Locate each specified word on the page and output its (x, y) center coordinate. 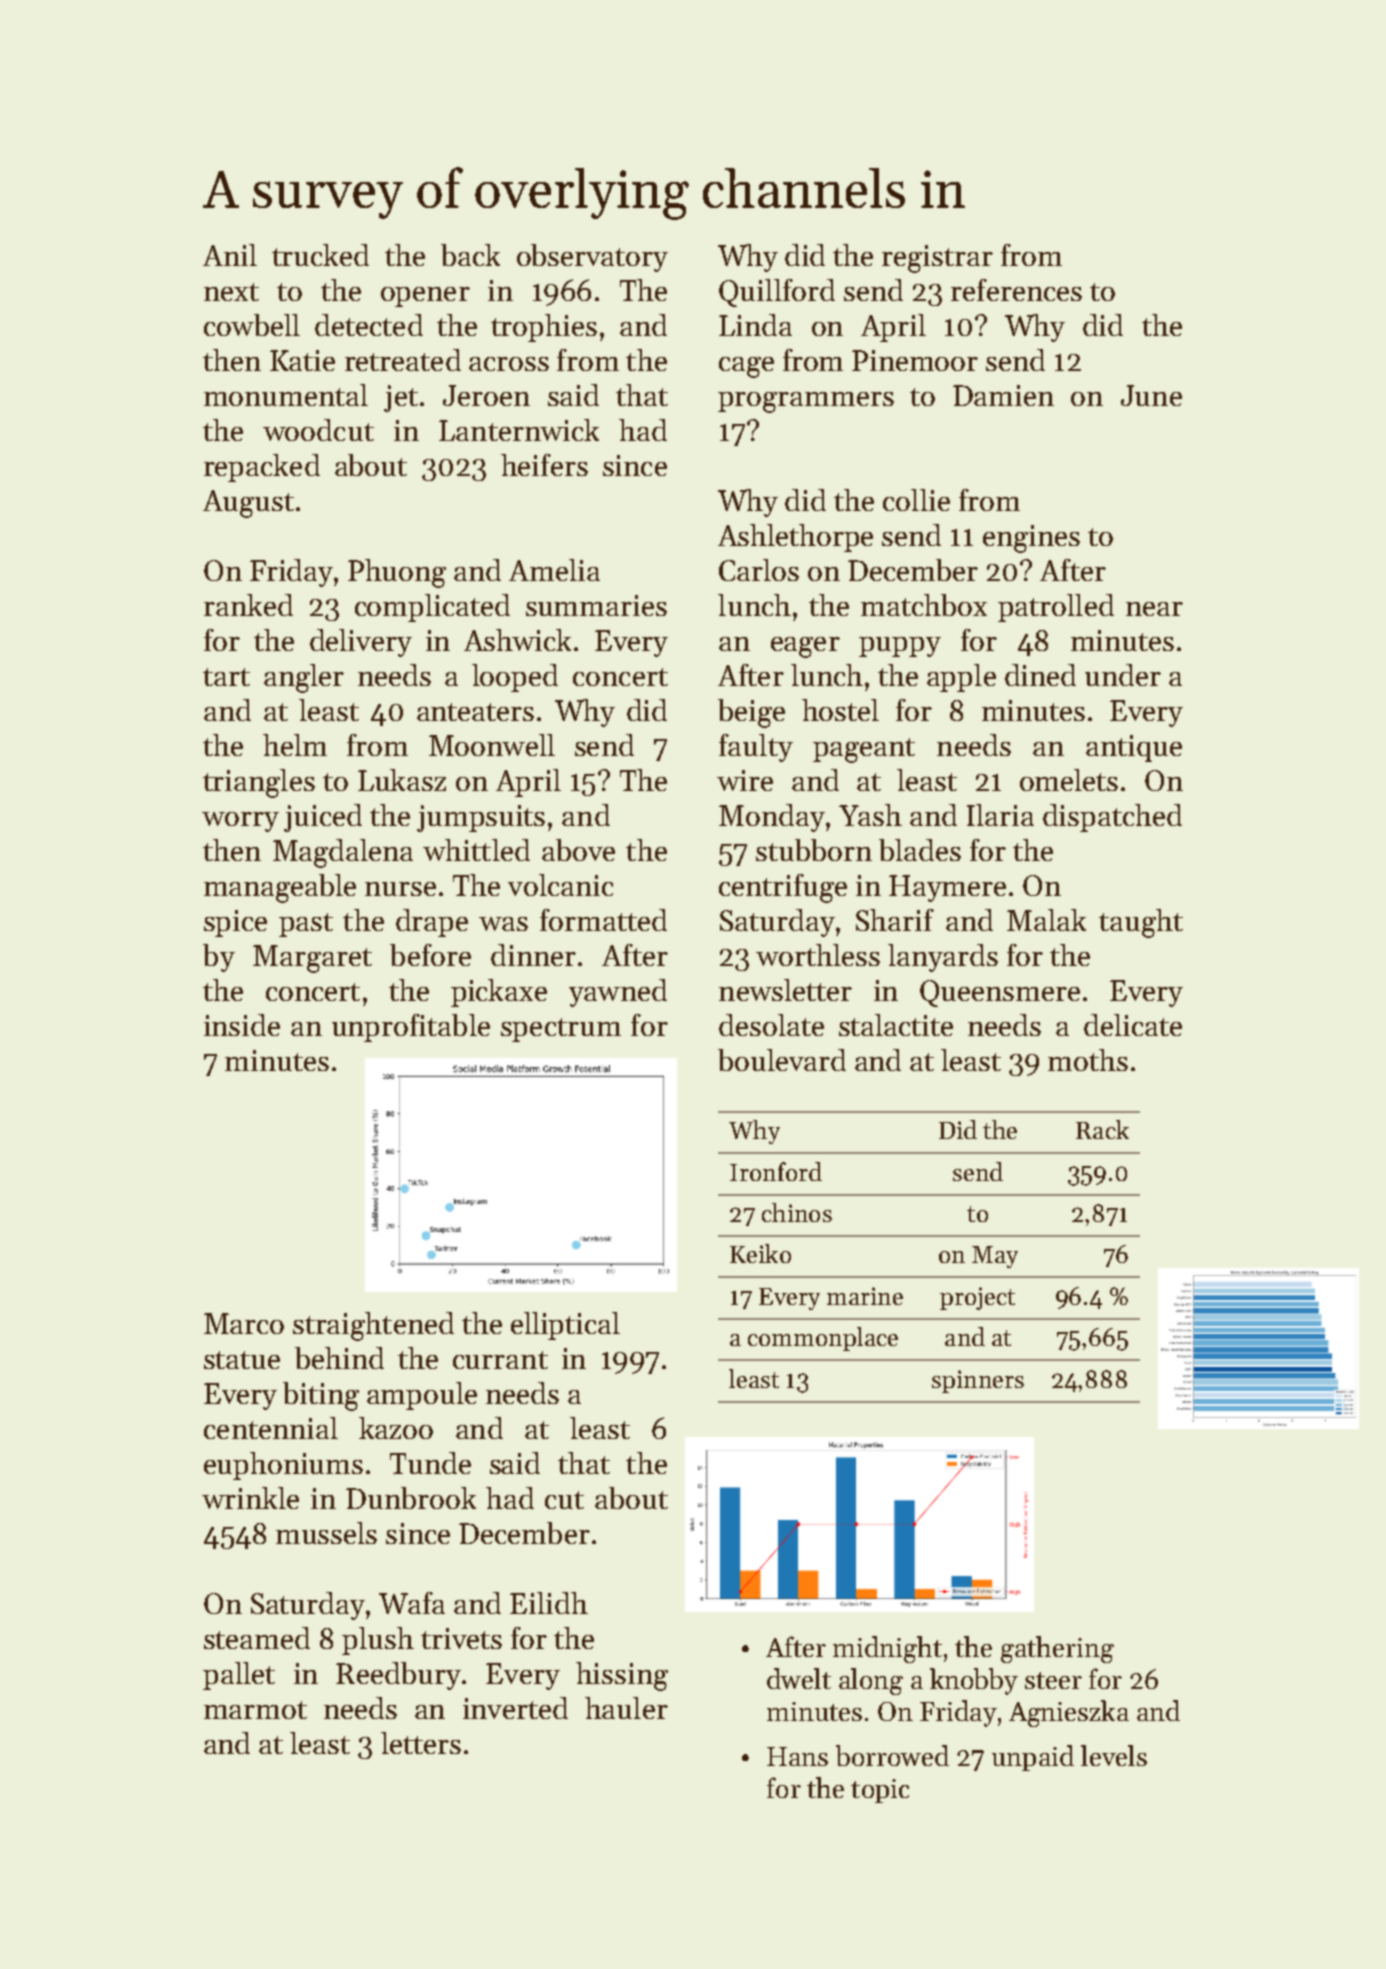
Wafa (412, 1603)
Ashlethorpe (795, 538)
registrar (937, 259)
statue (242, 1360)
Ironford (776, 1171)
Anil (230, 255)
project (977, 1298)
